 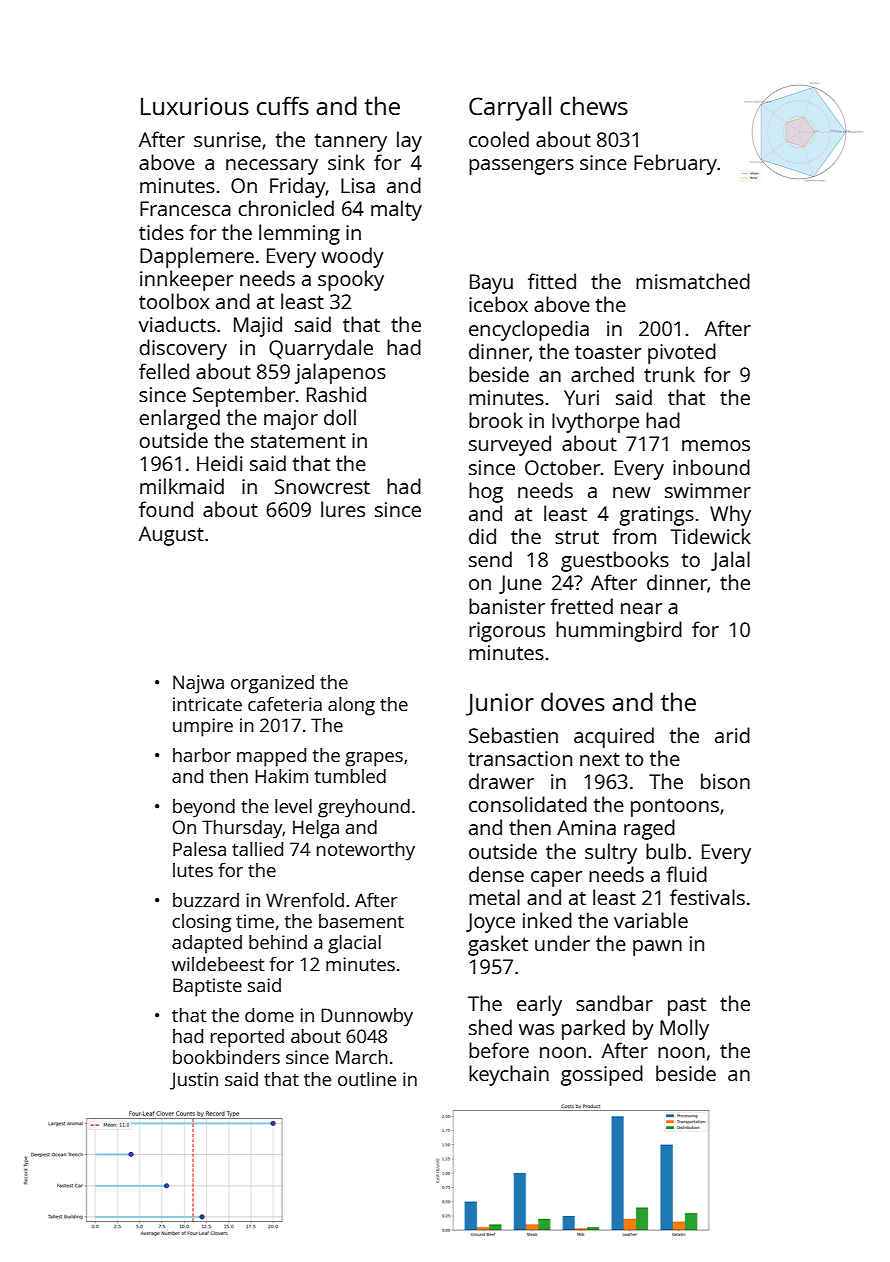 I want to click on Dapplemere, so click(x=197, y=257).
